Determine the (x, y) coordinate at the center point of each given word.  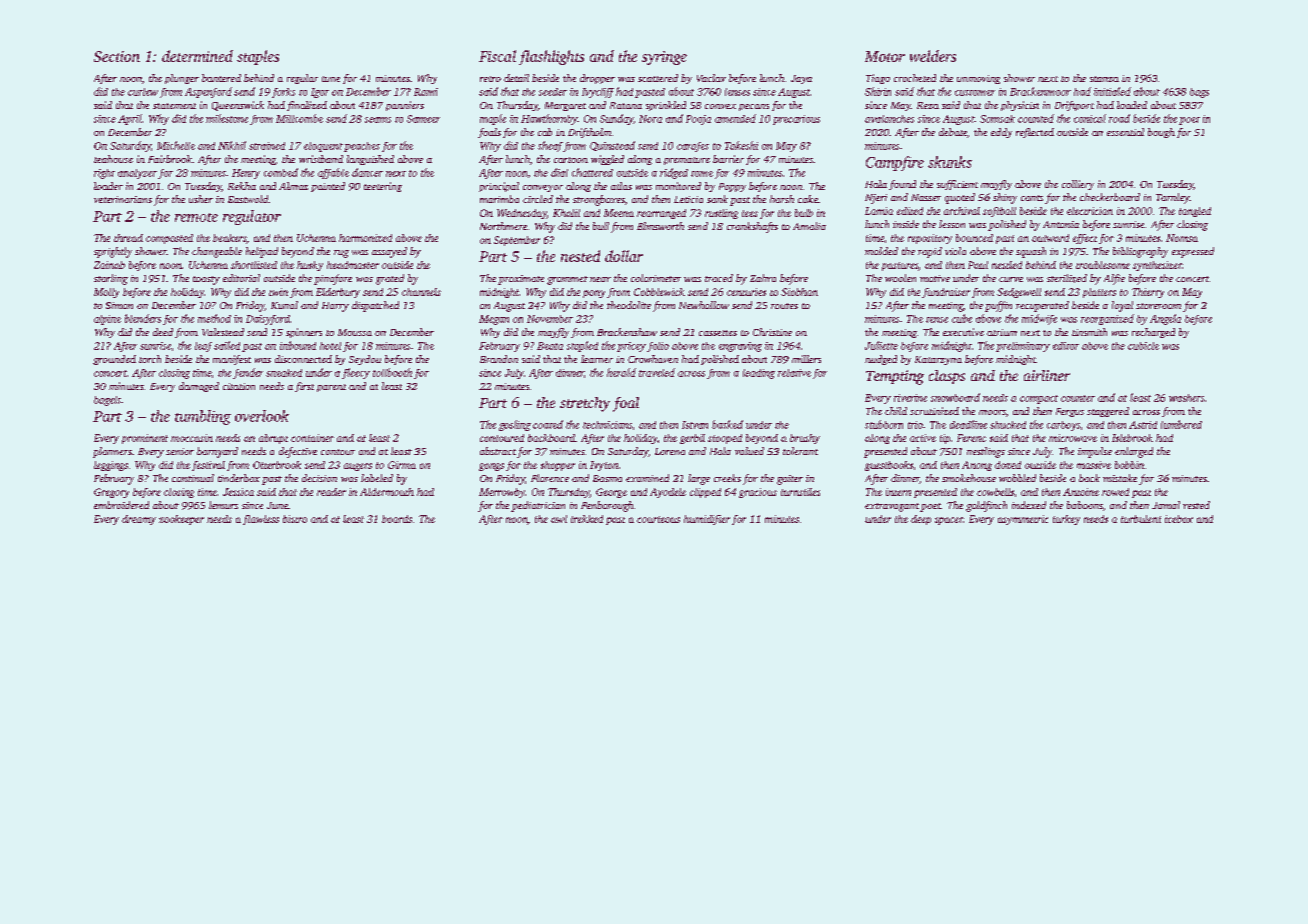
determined (197, 56)
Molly (106, 293)
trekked (587, 519)
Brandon (499, 359)
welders (933, 56)
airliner (1047, 375)
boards (397, 519)
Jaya (801, 79)
